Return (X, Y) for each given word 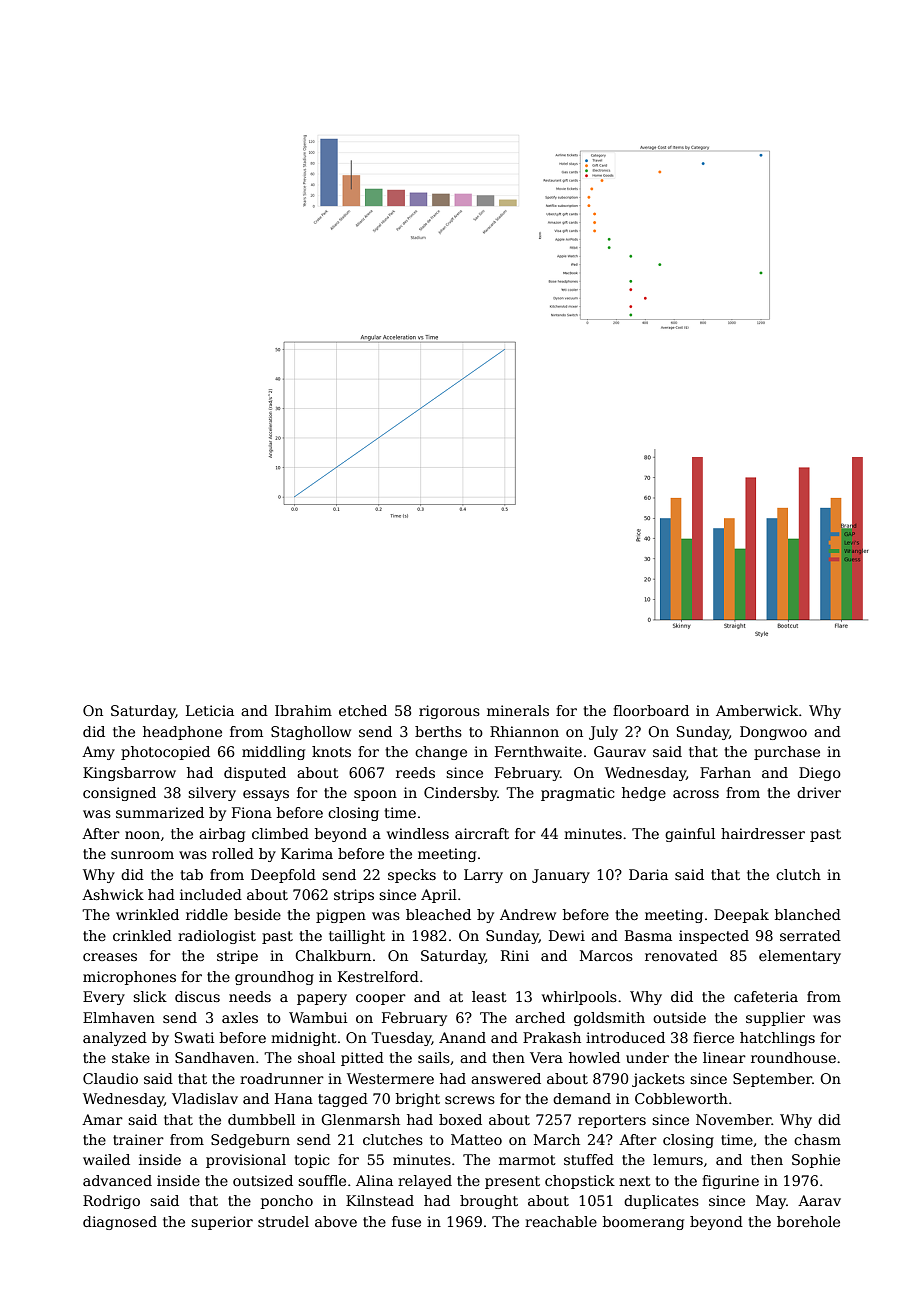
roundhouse (793, 1057)
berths (438, 731)
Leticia (210, 710)
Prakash (552, 1037)
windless (418, 833)
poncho (287, 1202)
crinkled (142, 935)
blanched (808, 914)
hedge (644, 794)
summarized (160, 812)
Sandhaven (215, 1057)
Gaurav (620, 751)
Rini (515, 955)
